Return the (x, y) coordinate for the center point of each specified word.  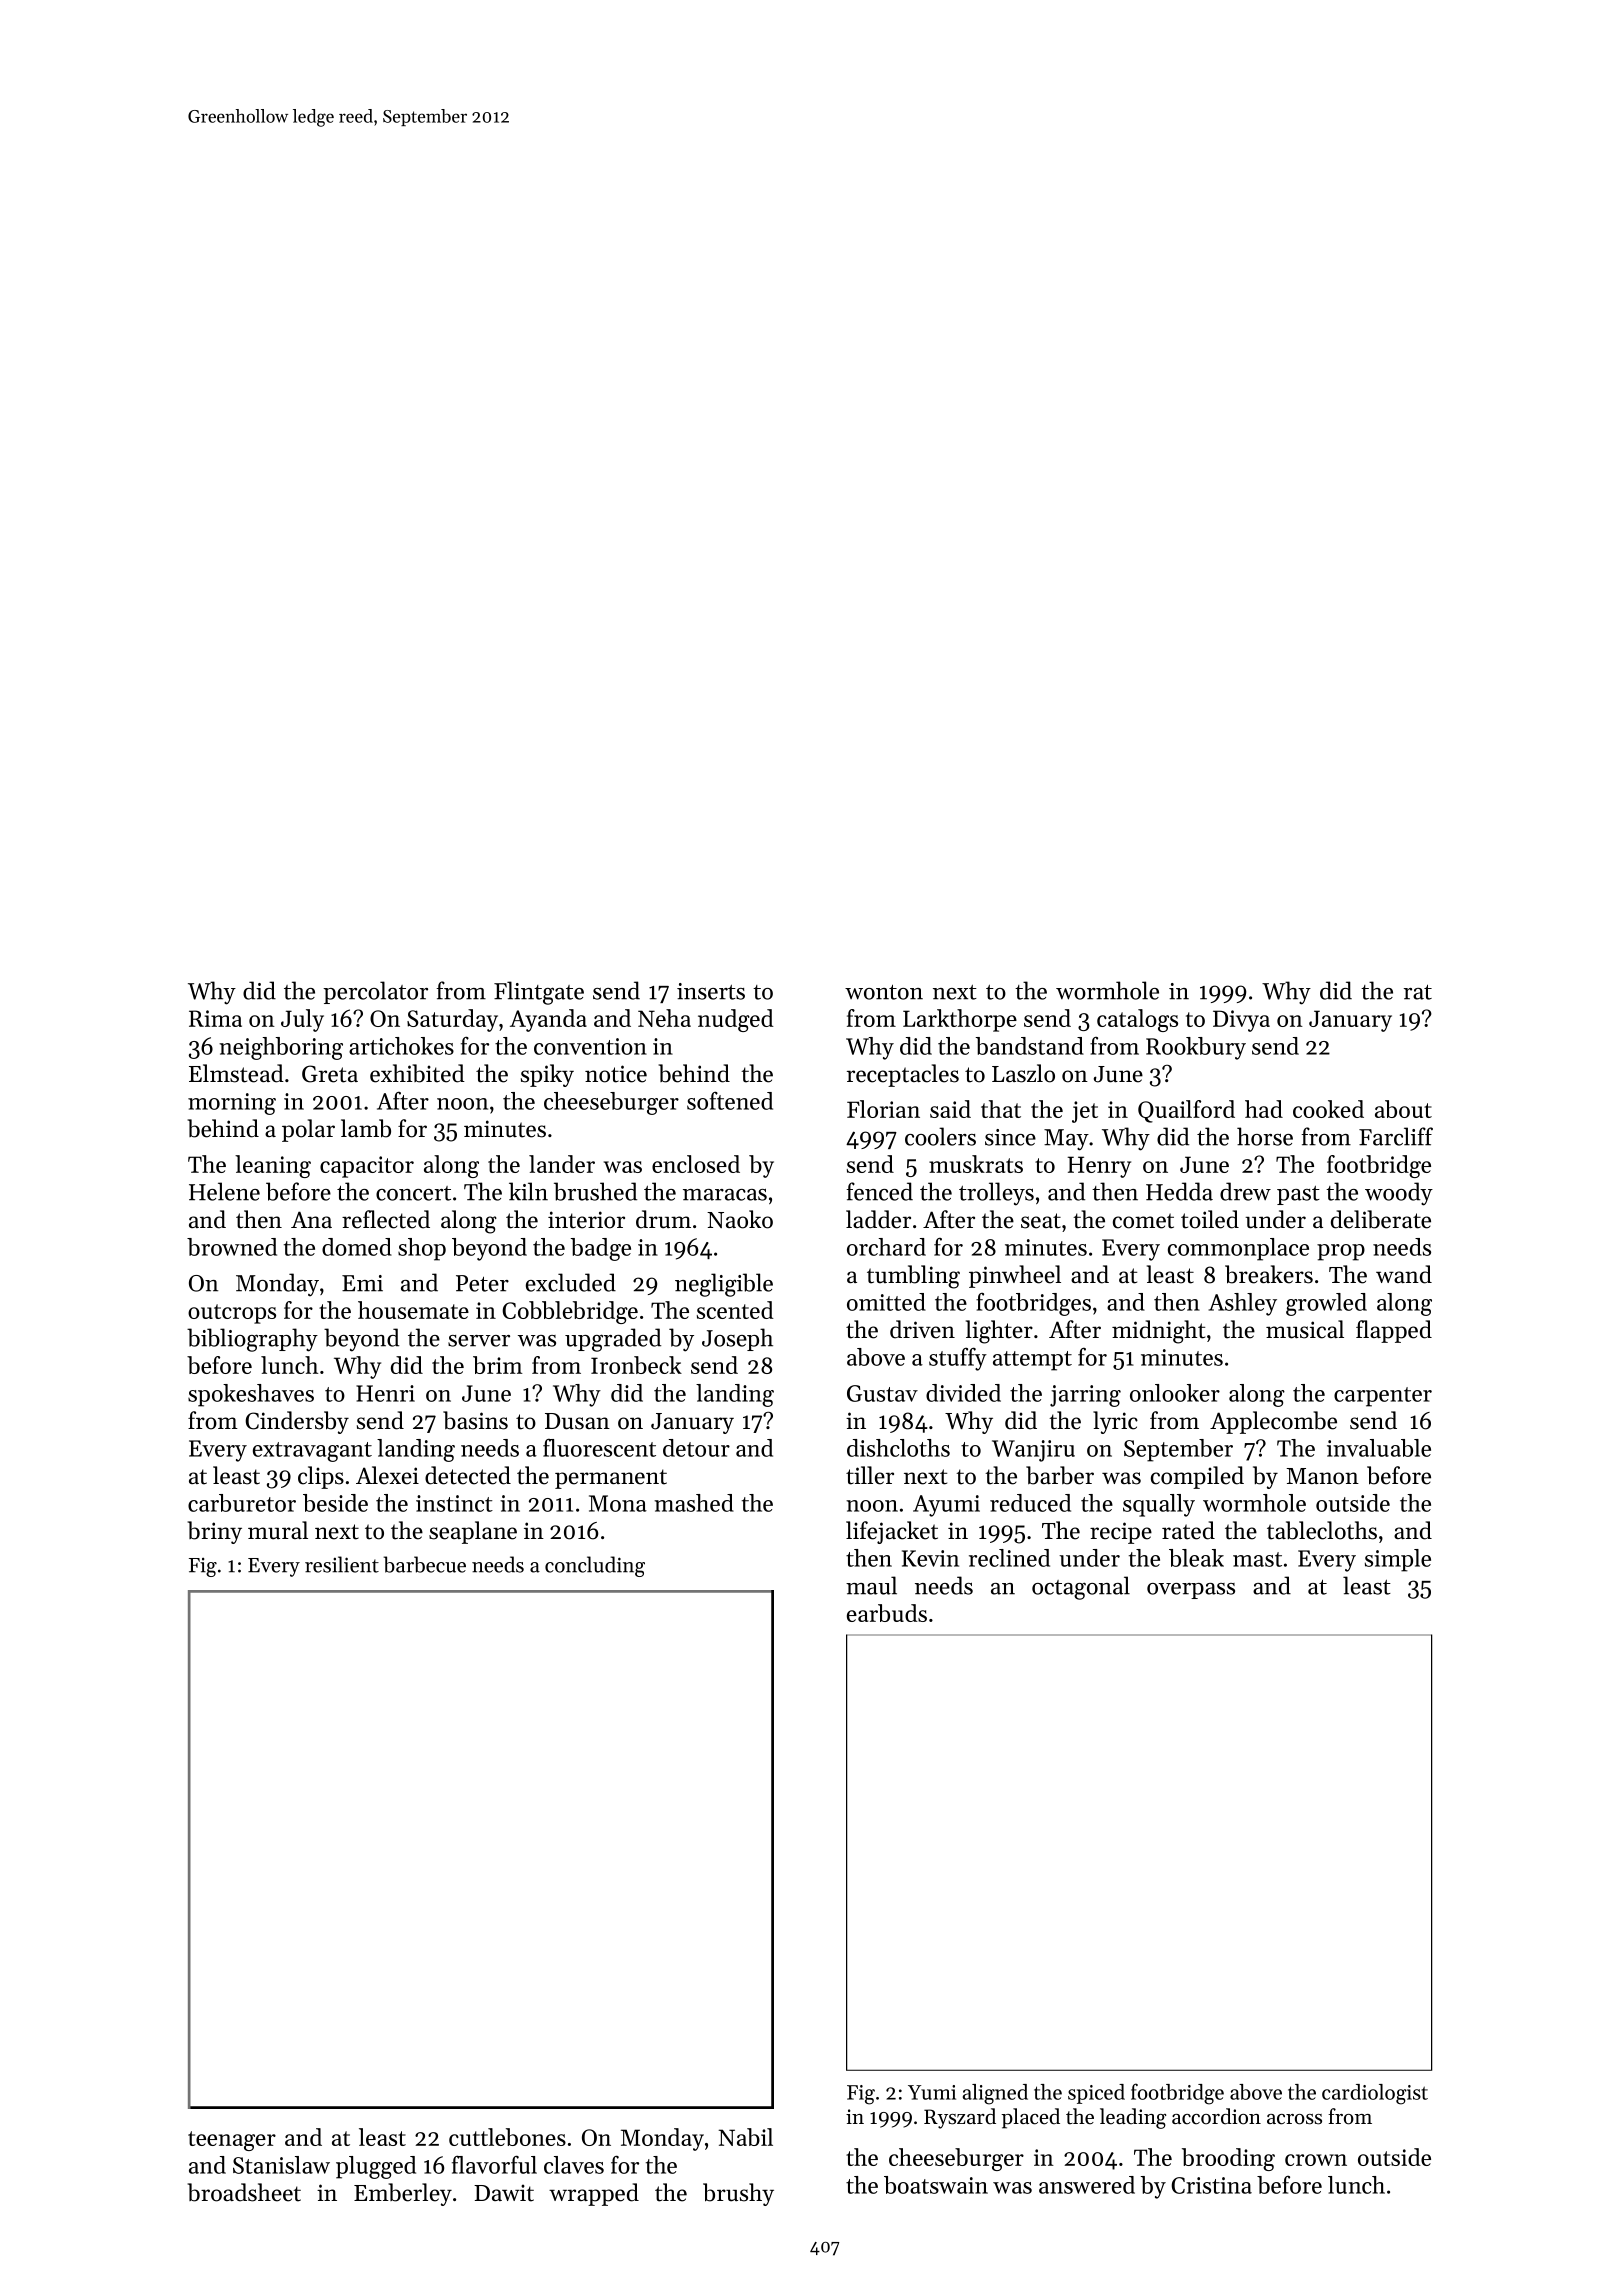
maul (871, 1585)
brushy (738, 2194)
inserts (711, 991)
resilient (342, 1564)
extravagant (312, 1452)
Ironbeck (636, 1365)
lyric (1115, 1422)
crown (1316, 2160)
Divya (1241, 1021)
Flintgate (539, 993)
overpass (1191, 1591)
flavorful (494, 2164)
